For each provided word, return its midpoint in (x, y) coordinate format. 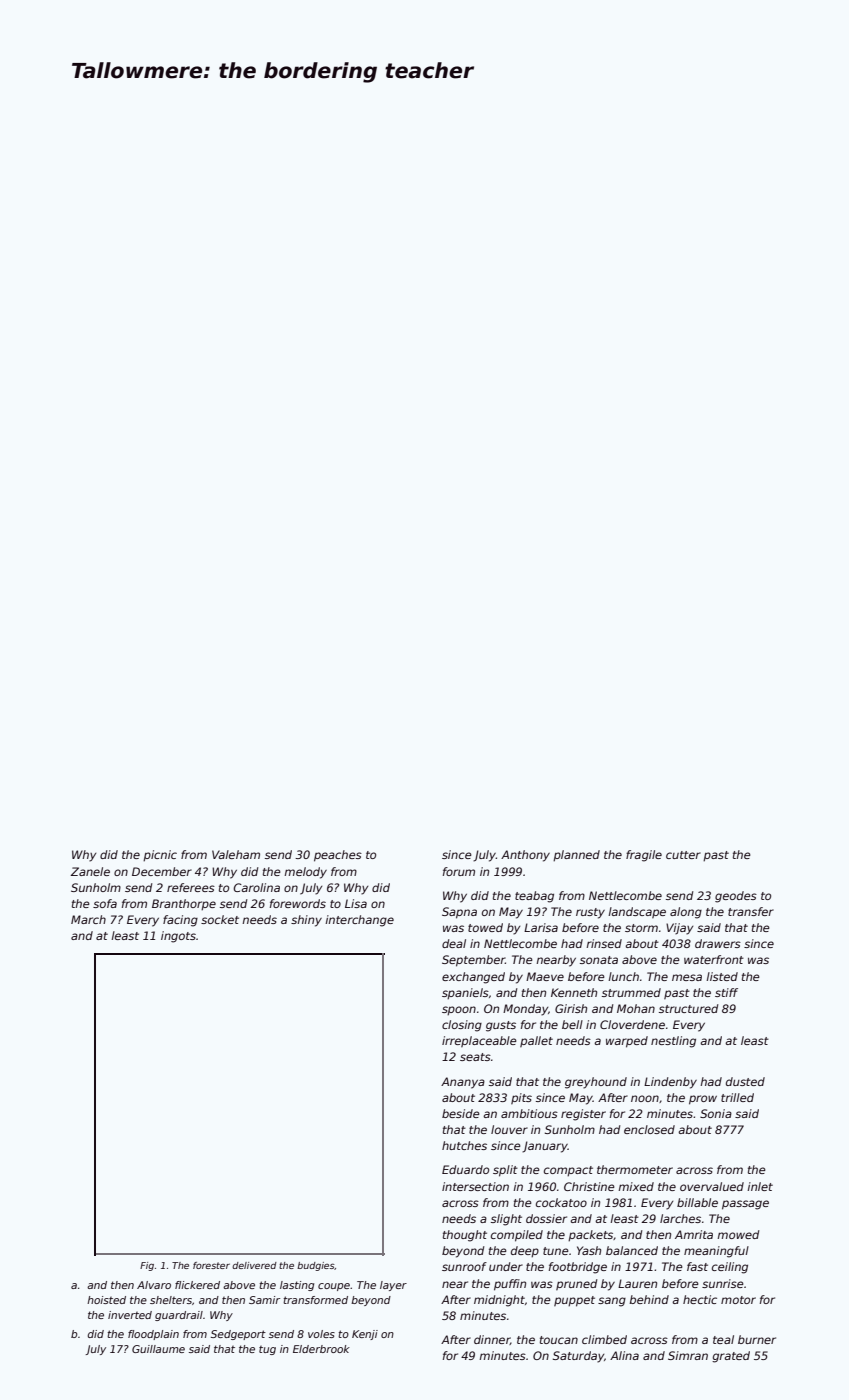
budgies (316, 1266)
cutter (683, 855)
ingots (178, 937)
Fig (147, 1266)
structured (688, 1008)
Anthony (525, 856)
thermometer (635, 1169)
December (162, 871)
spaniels (465, 994)
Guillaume (158, 1349)
